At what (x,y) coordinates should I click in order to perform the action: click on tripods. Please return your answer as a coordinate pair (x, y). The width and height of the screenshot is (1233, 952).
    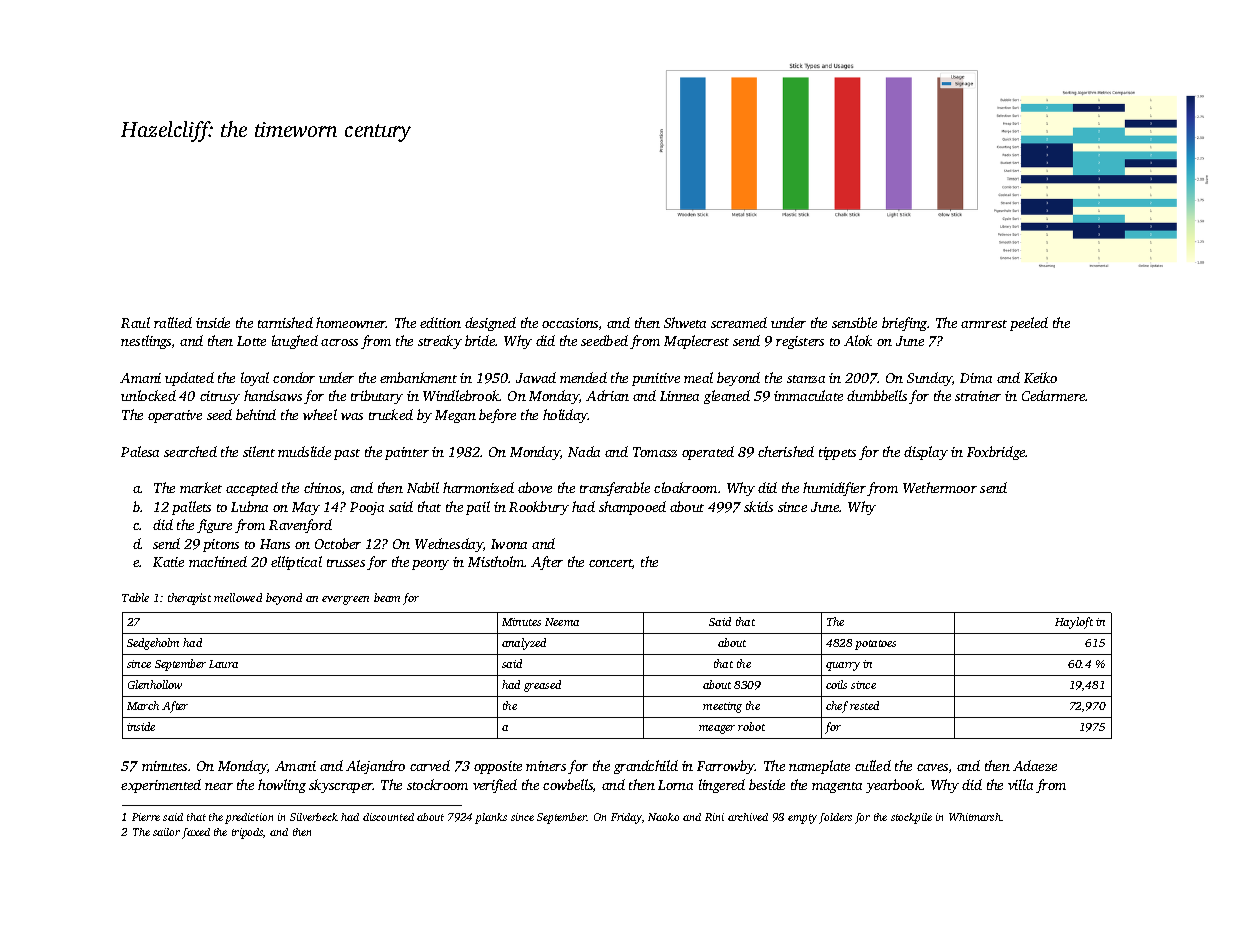
    Looking at the image, I should click on (248, 833).
